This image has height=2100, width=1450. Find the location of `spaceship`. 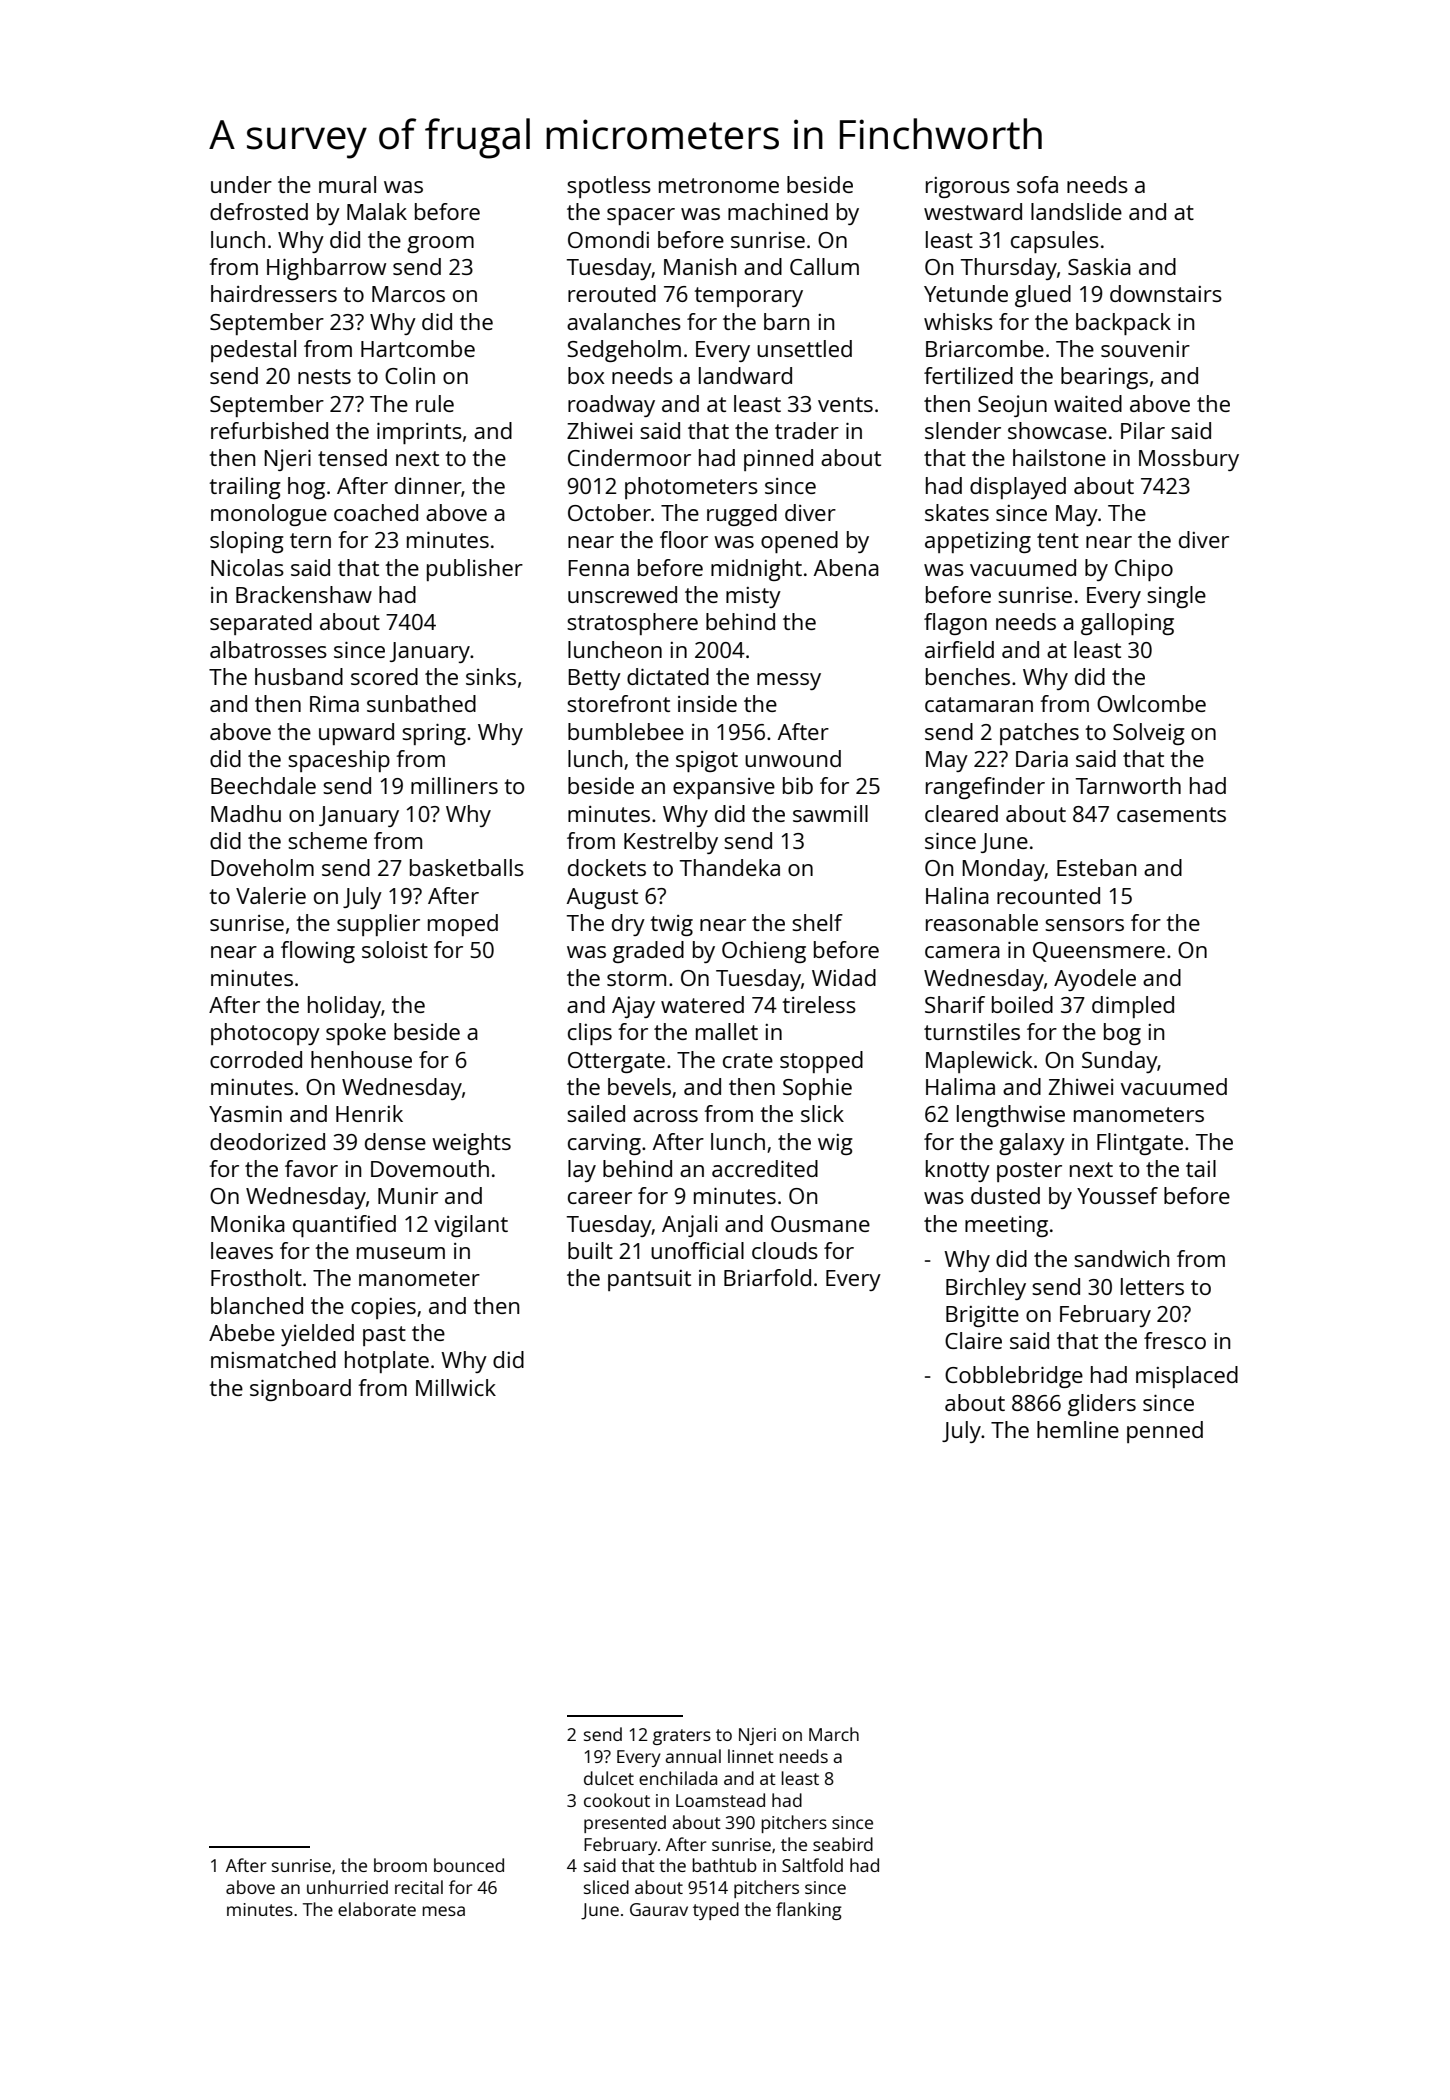

spaceship is located at coordinates (339, 761).
